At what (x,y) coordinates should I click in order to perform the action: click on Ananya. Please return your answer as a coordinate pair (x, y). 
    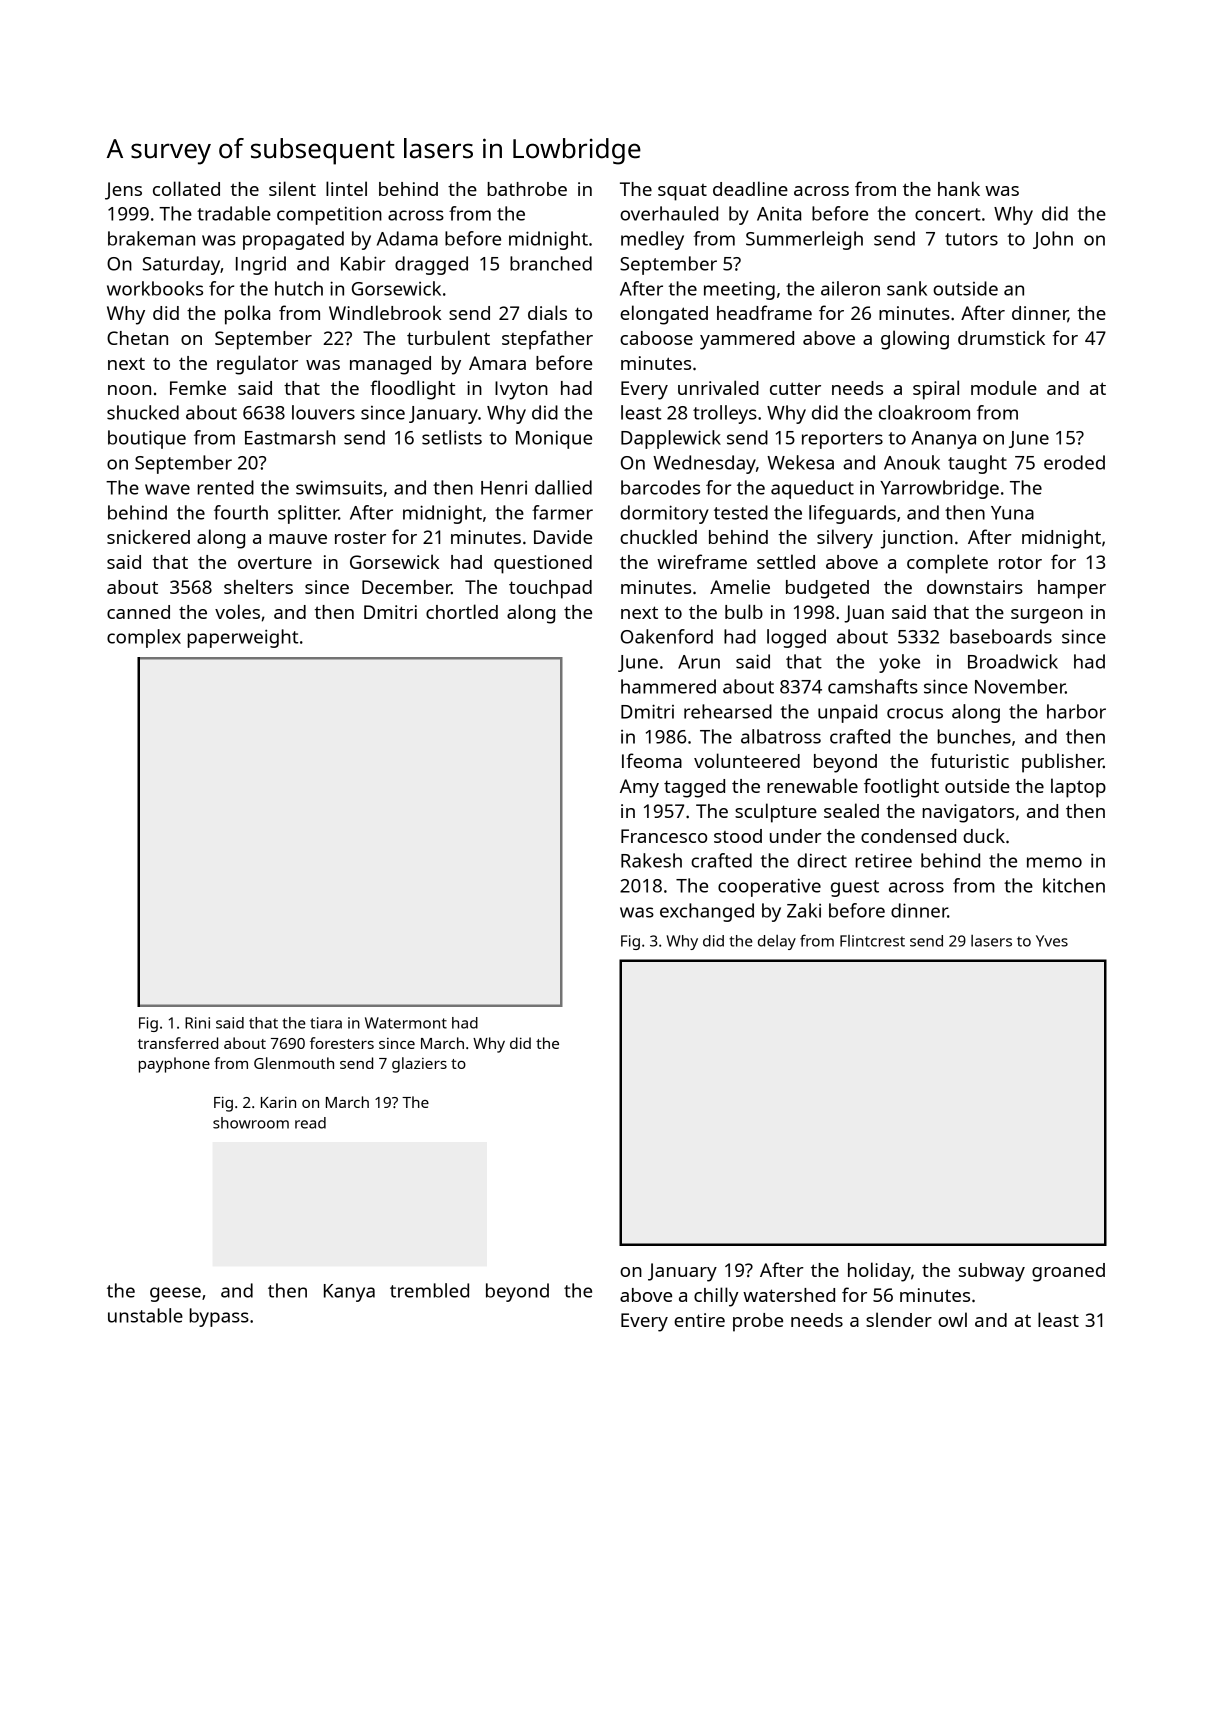
    Looking at the image, I should click on (943, 440).
